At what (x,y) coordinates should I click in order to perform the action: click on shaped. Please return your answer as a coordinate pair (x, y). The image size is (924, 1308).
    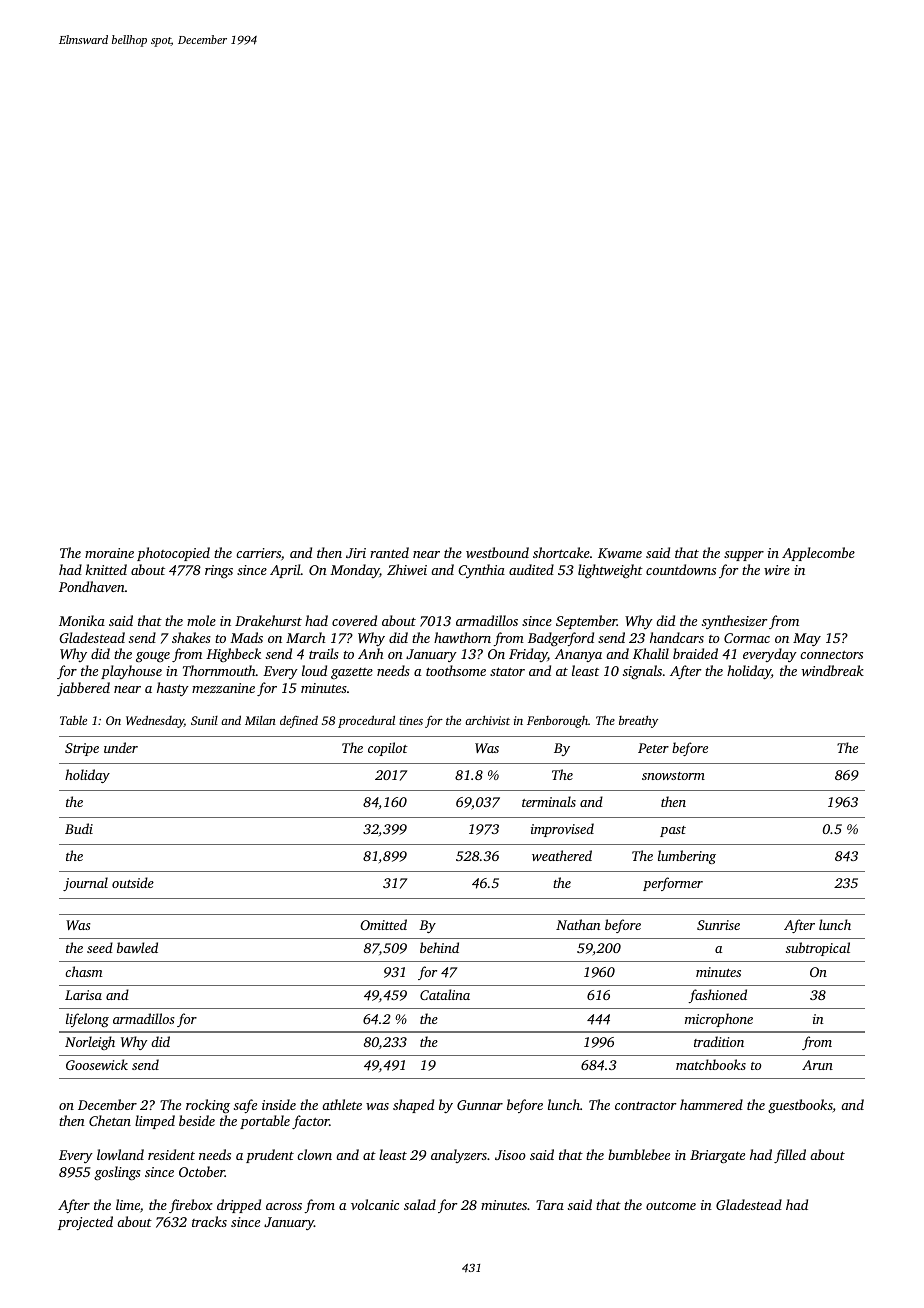
    Looking at the image, I should click on (413, 1106).
